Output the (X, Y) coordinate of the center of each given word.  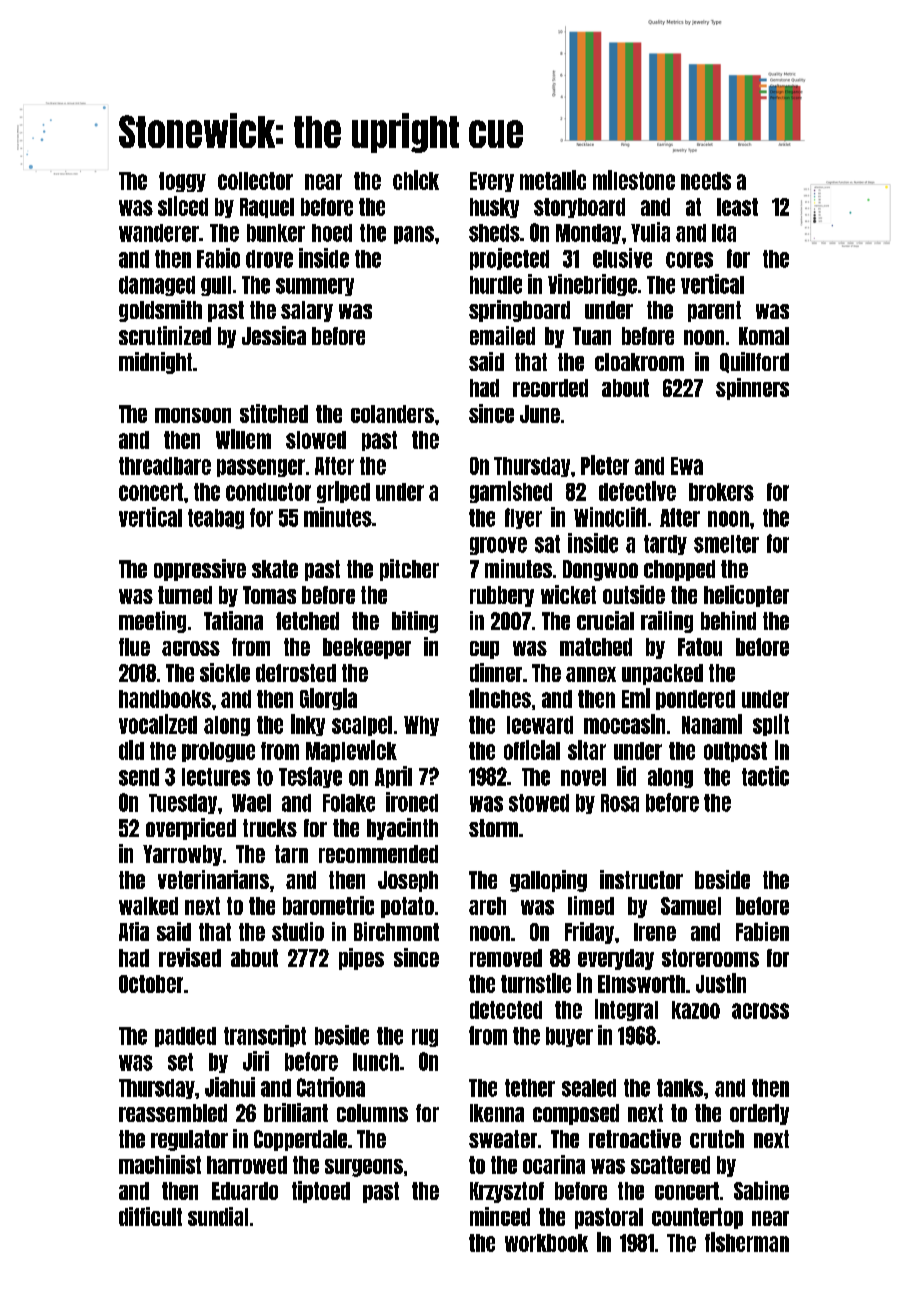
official (532, 750)
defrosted (296, 673)
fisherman (747, 1242)
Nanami (712, 724)
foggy (182, 182)
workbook (546, 1243)
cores (689, 260)
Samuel (691, 906)
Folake (349, 803)
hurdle (496, 285)
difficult (150, 1216)
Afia (134, 931)
